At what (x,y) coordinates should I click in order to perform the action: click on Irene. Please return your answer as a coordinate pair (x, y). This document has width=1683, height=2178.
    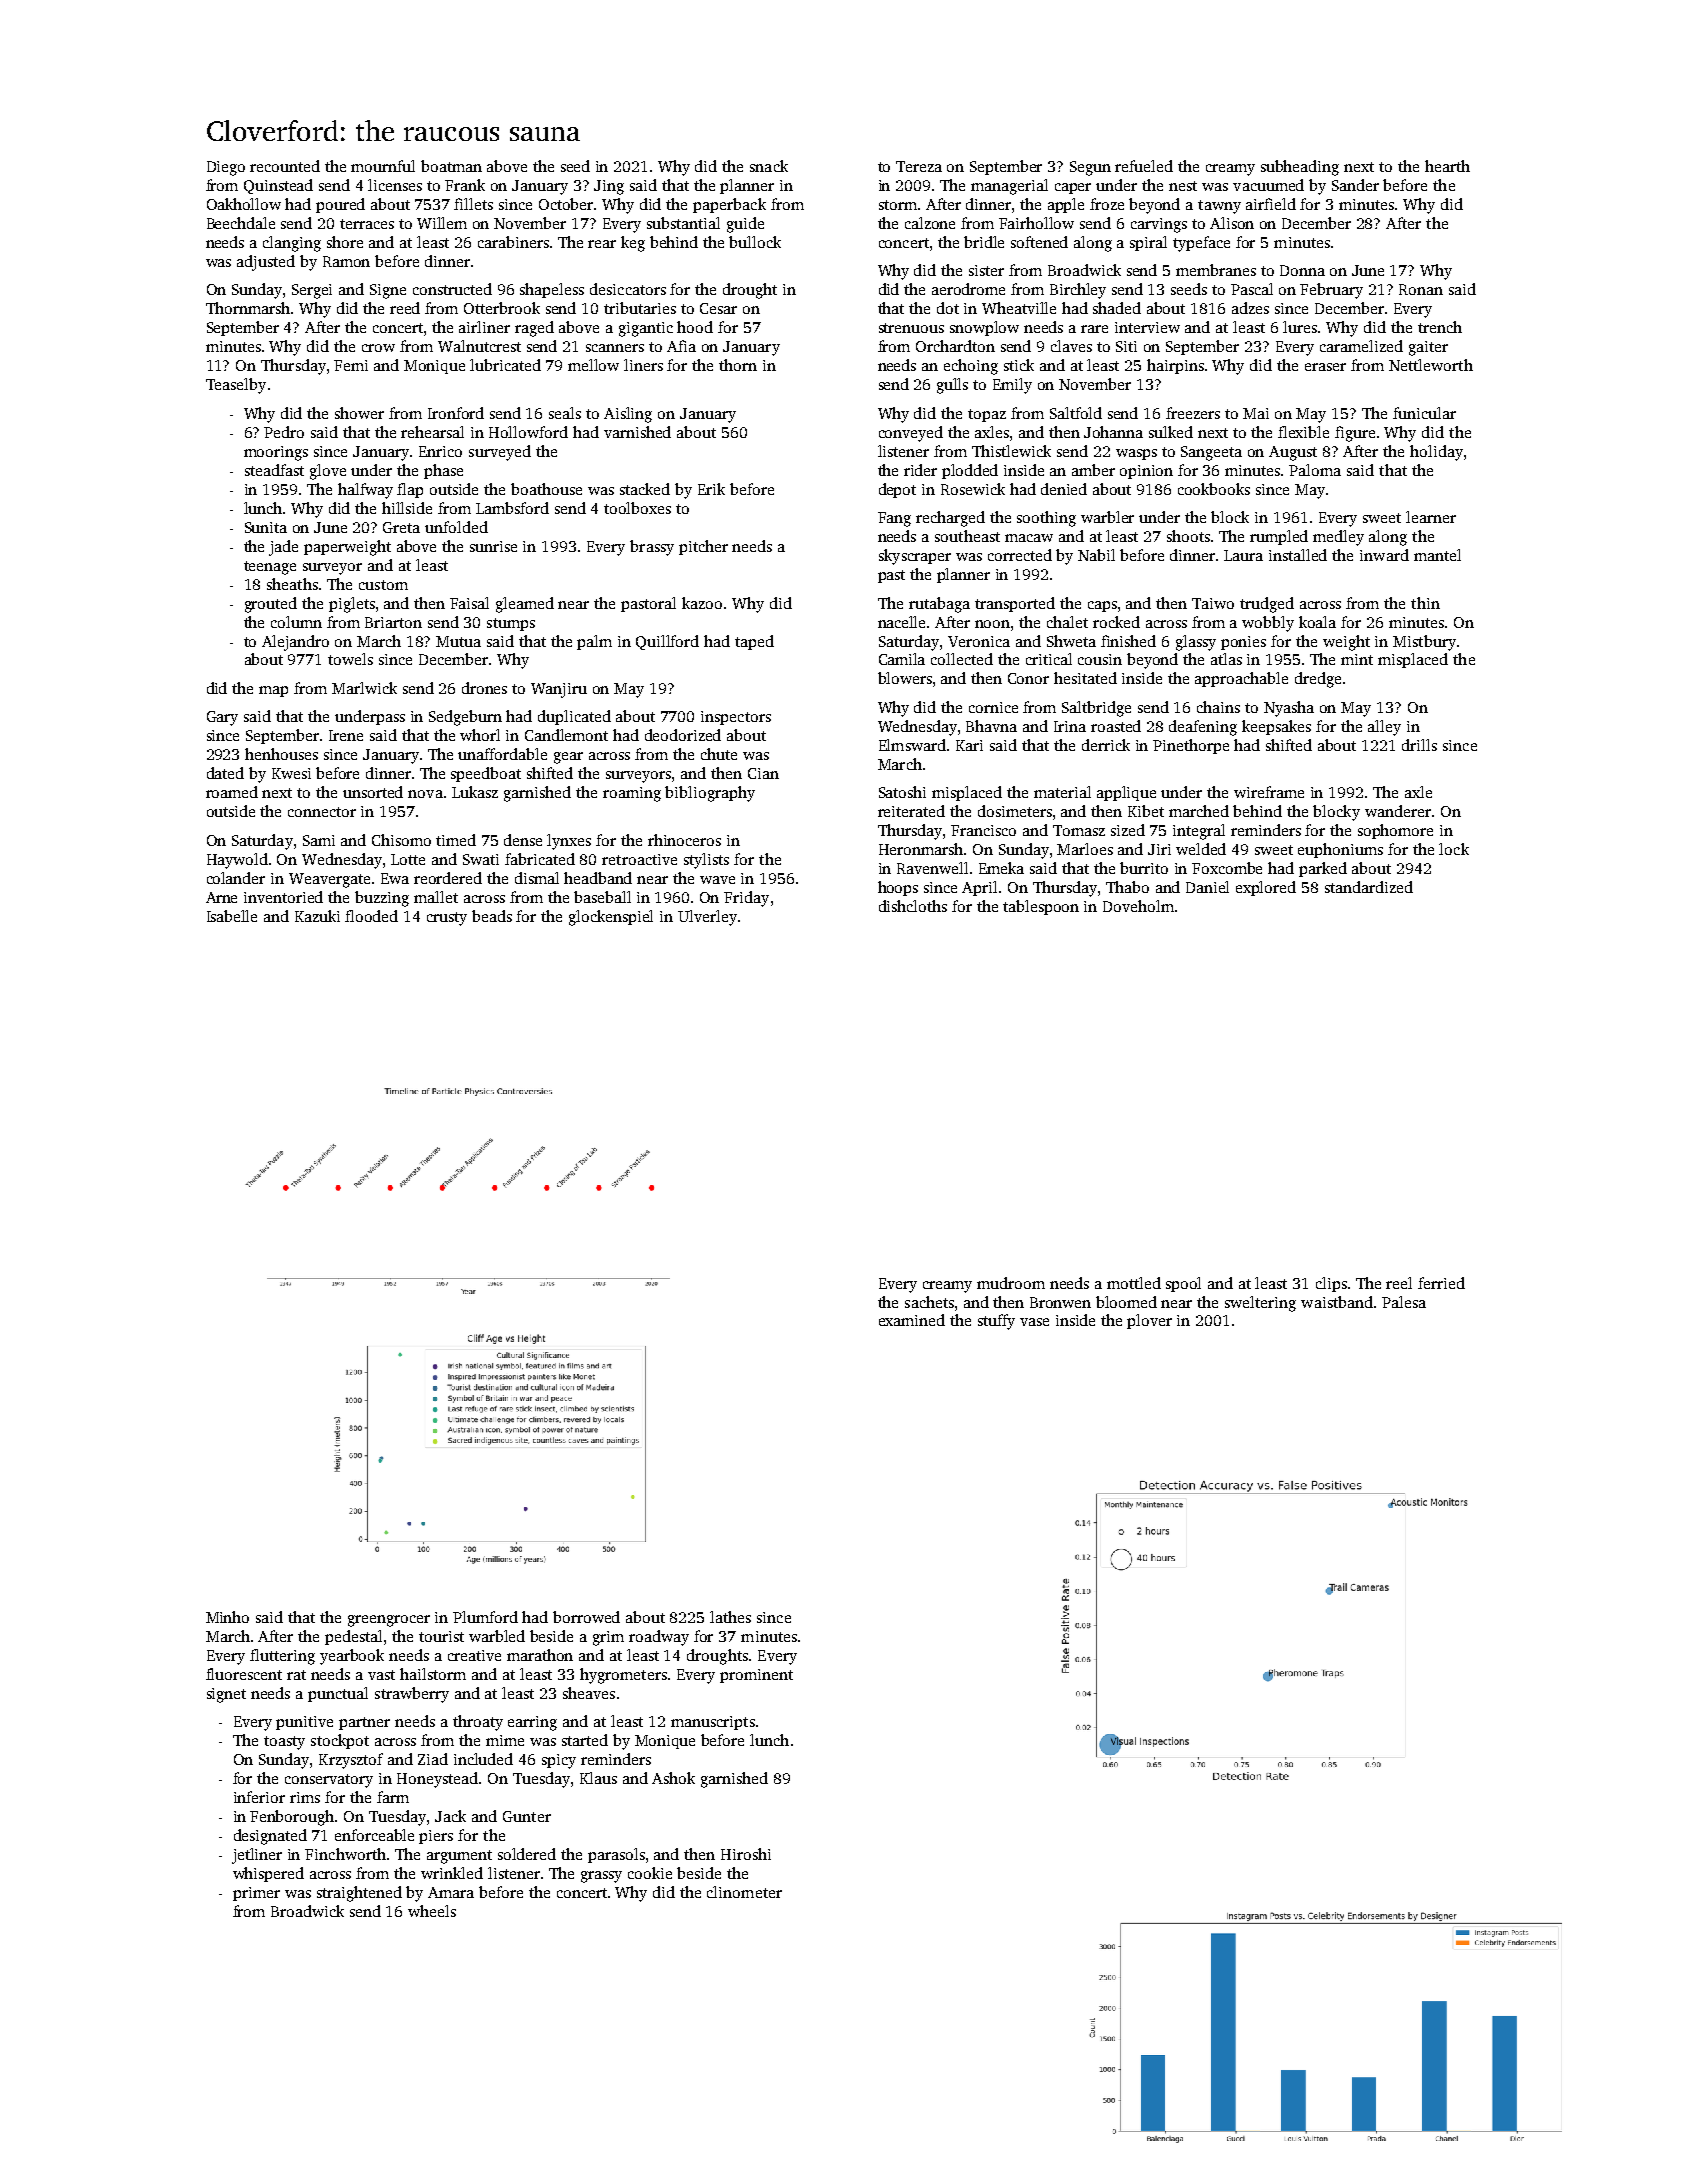
    Looking at the image, I should click on (346, 735).
